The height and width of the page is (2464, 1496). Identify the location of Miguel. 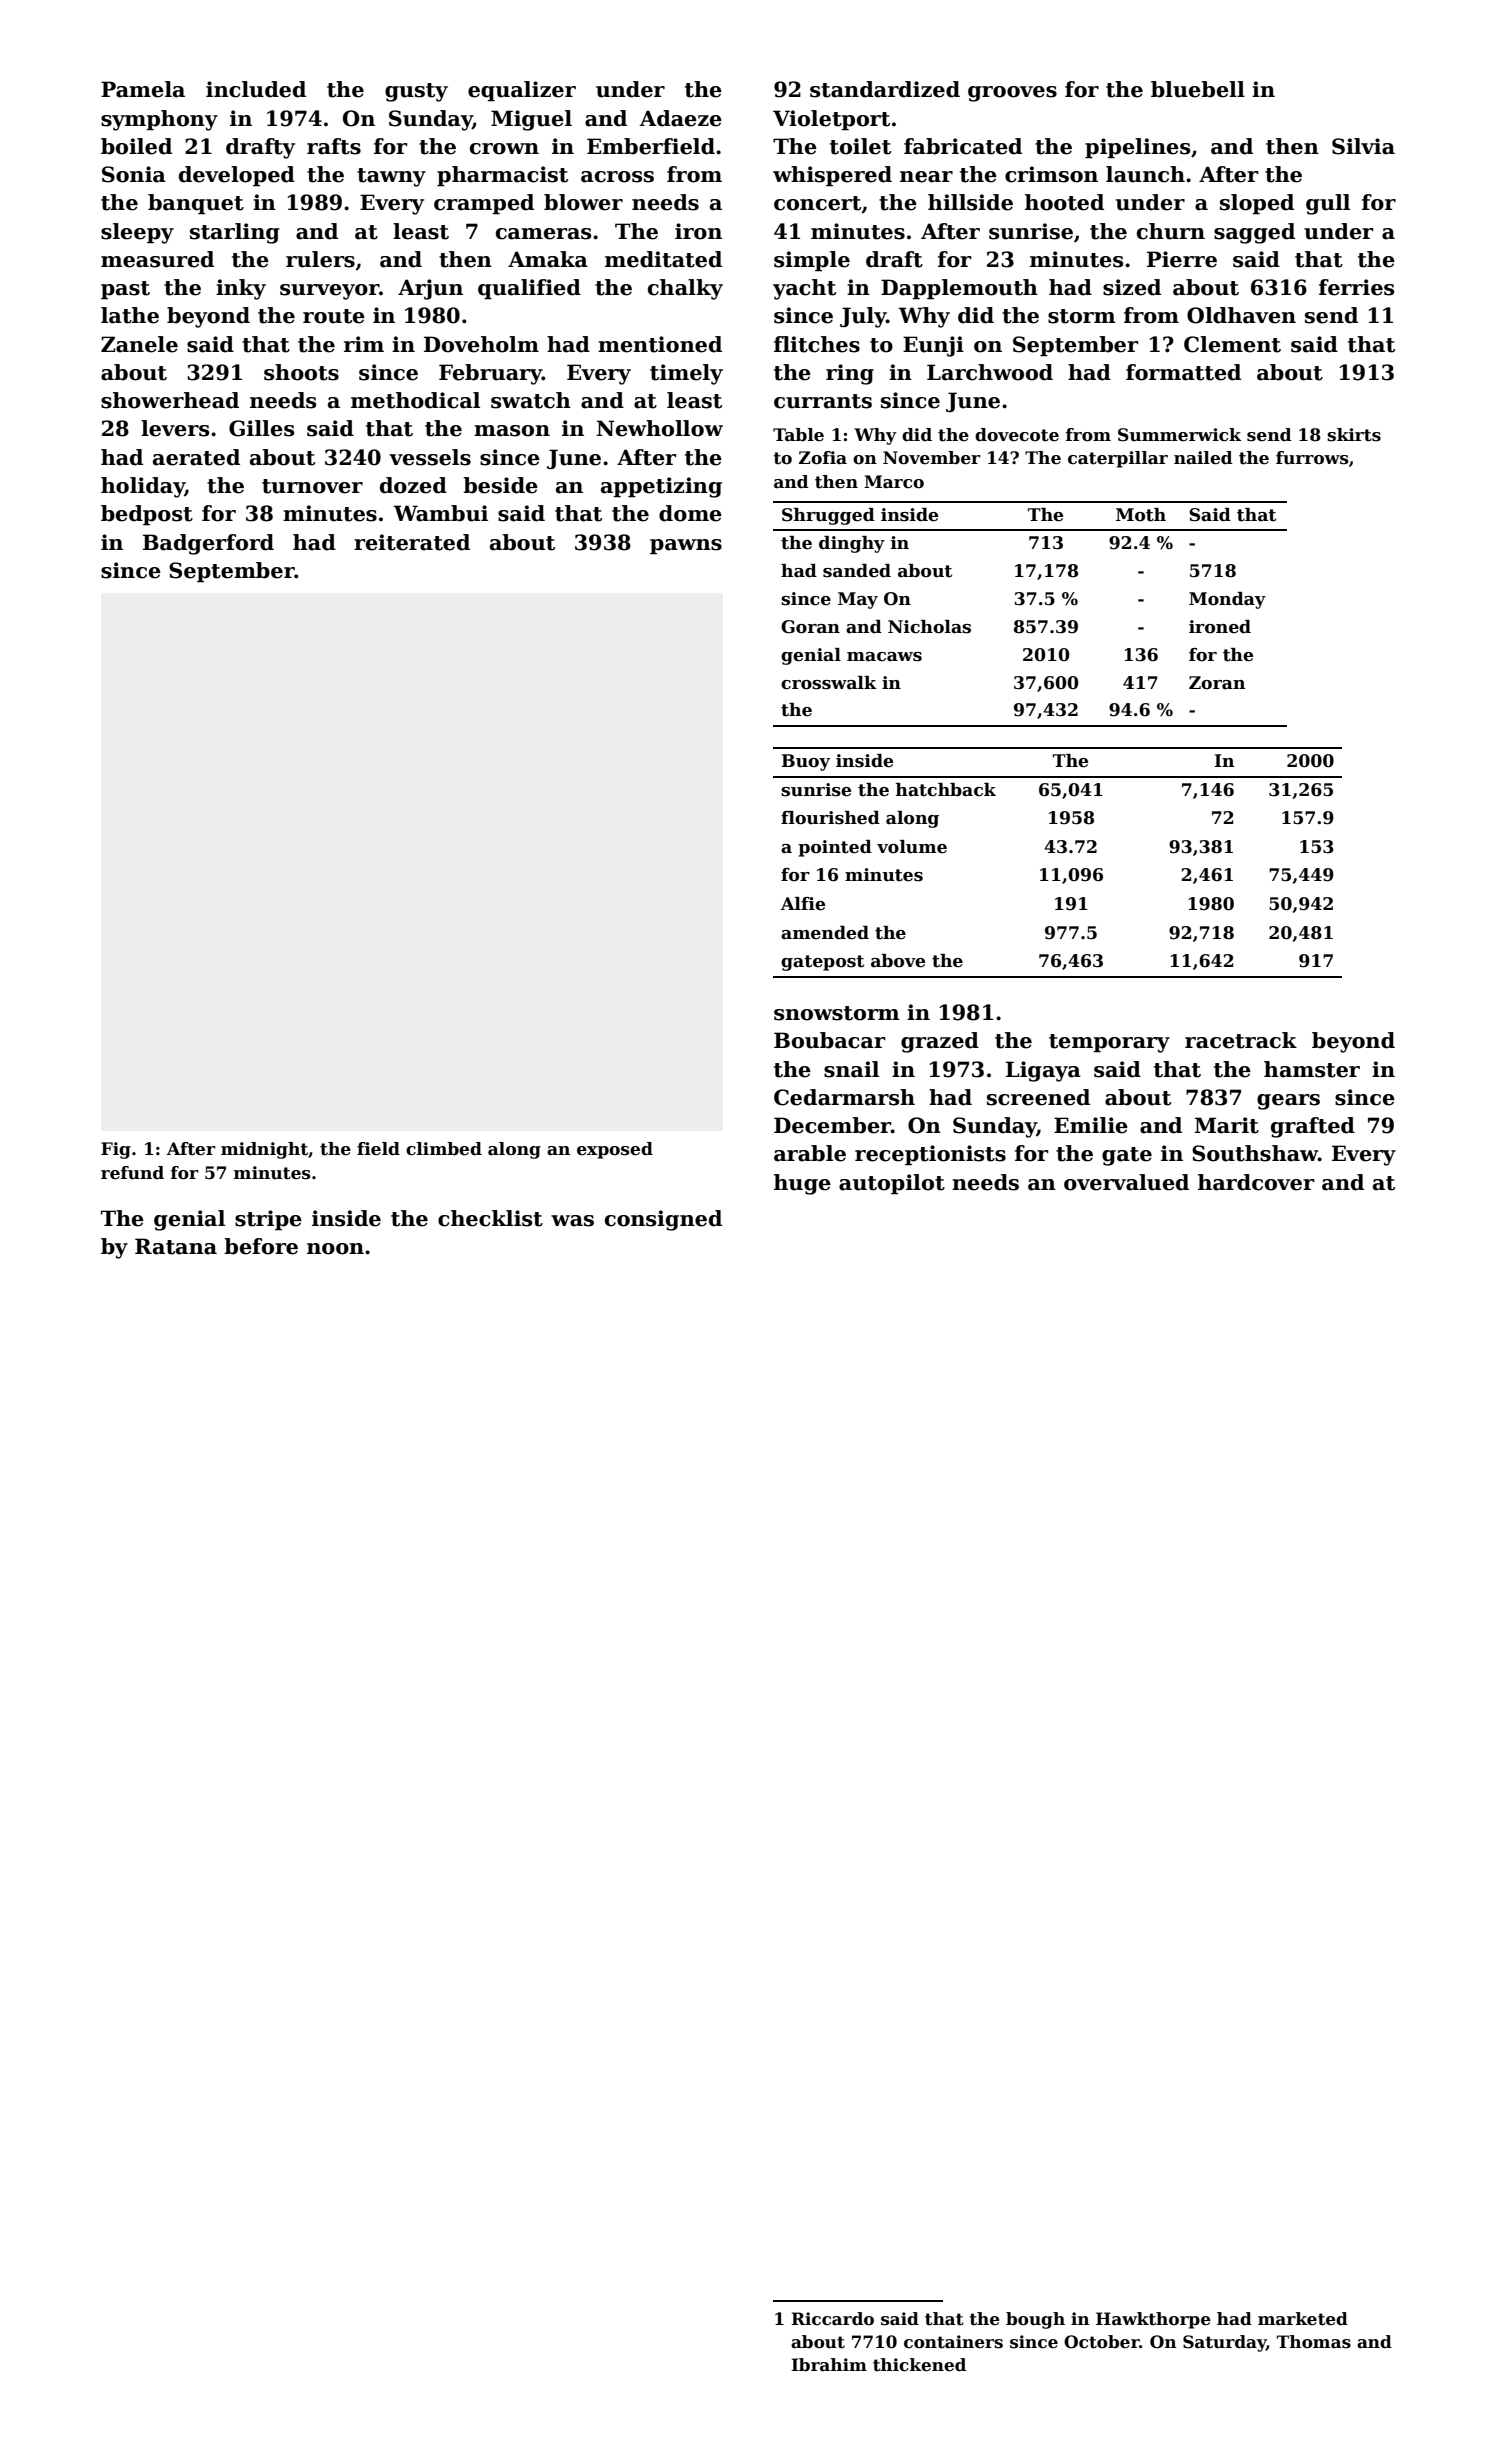
(531, 120).
